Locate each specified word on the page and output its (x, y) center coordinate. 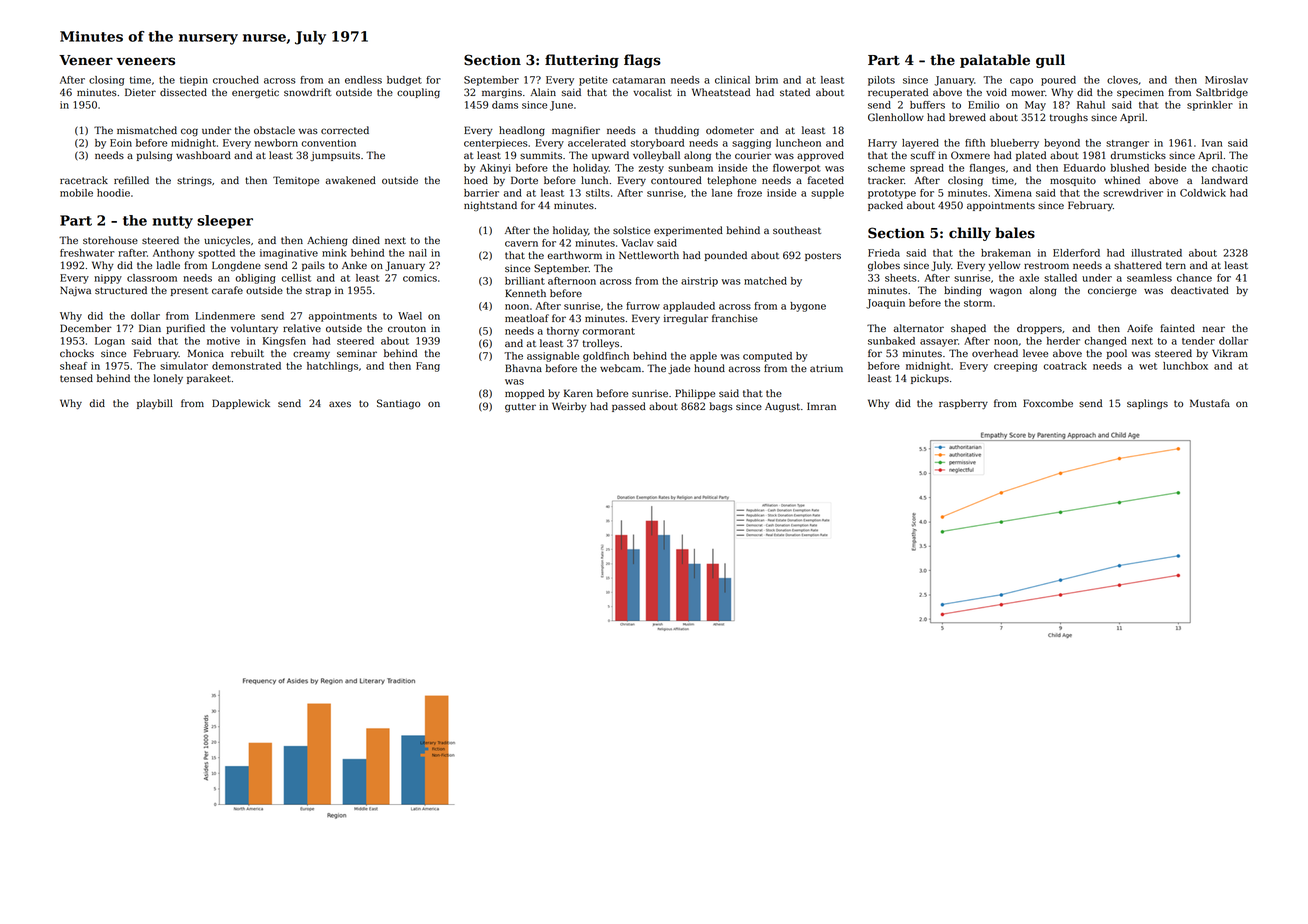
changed (1106, 342)
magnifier (576, 131)
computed (767, 357)
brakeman (1006, 253)
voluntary (254, 329)
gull (1050, 61)
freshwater (87, 253)
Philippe (695, 394)
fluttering (582, 61)
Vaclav (637, 243)
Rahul (1091, 105)
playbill (155, 404)
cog (189, 132)
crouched (236, 80)
